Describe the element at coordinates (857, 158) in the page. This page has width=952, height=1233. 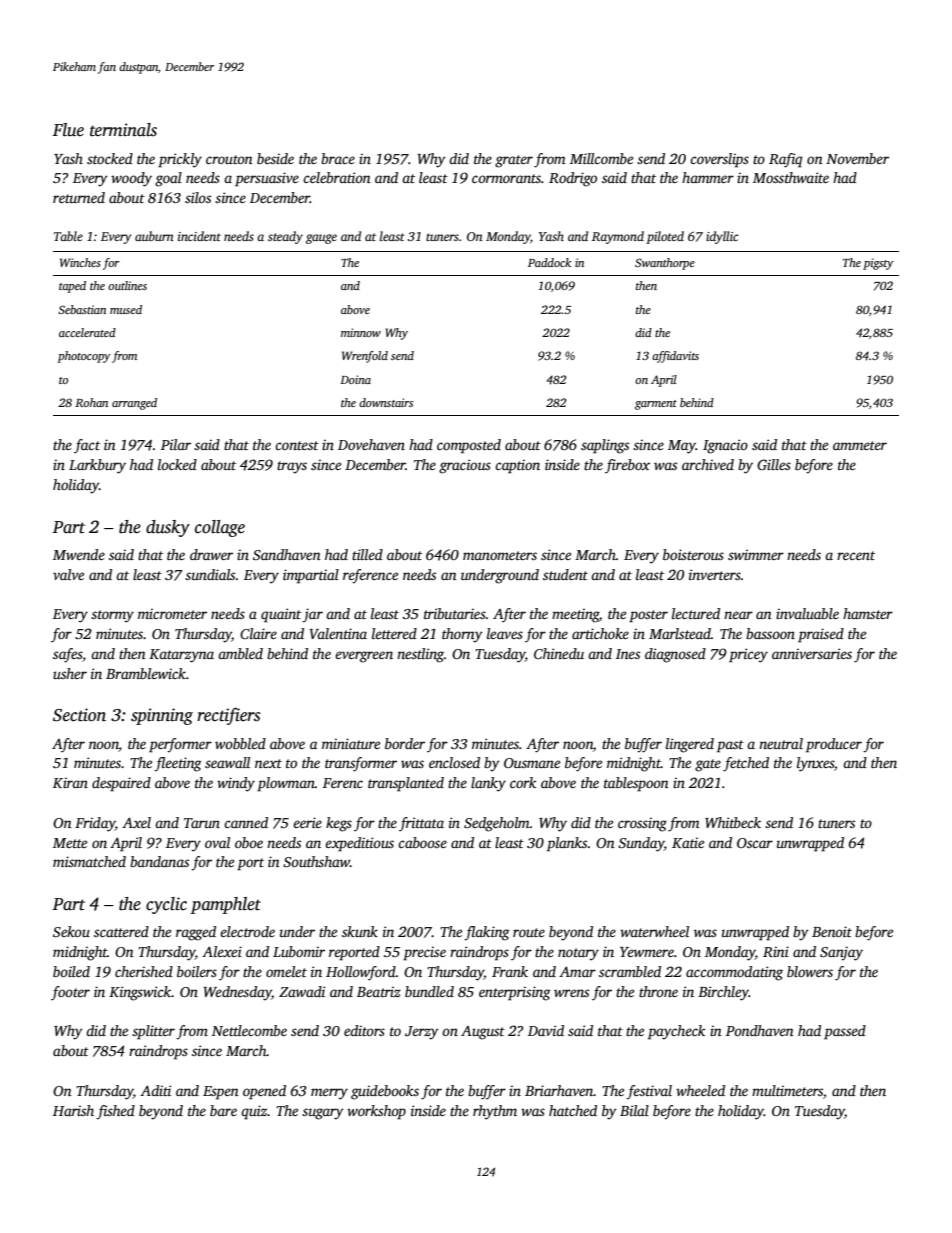
I see `November` at that location.
